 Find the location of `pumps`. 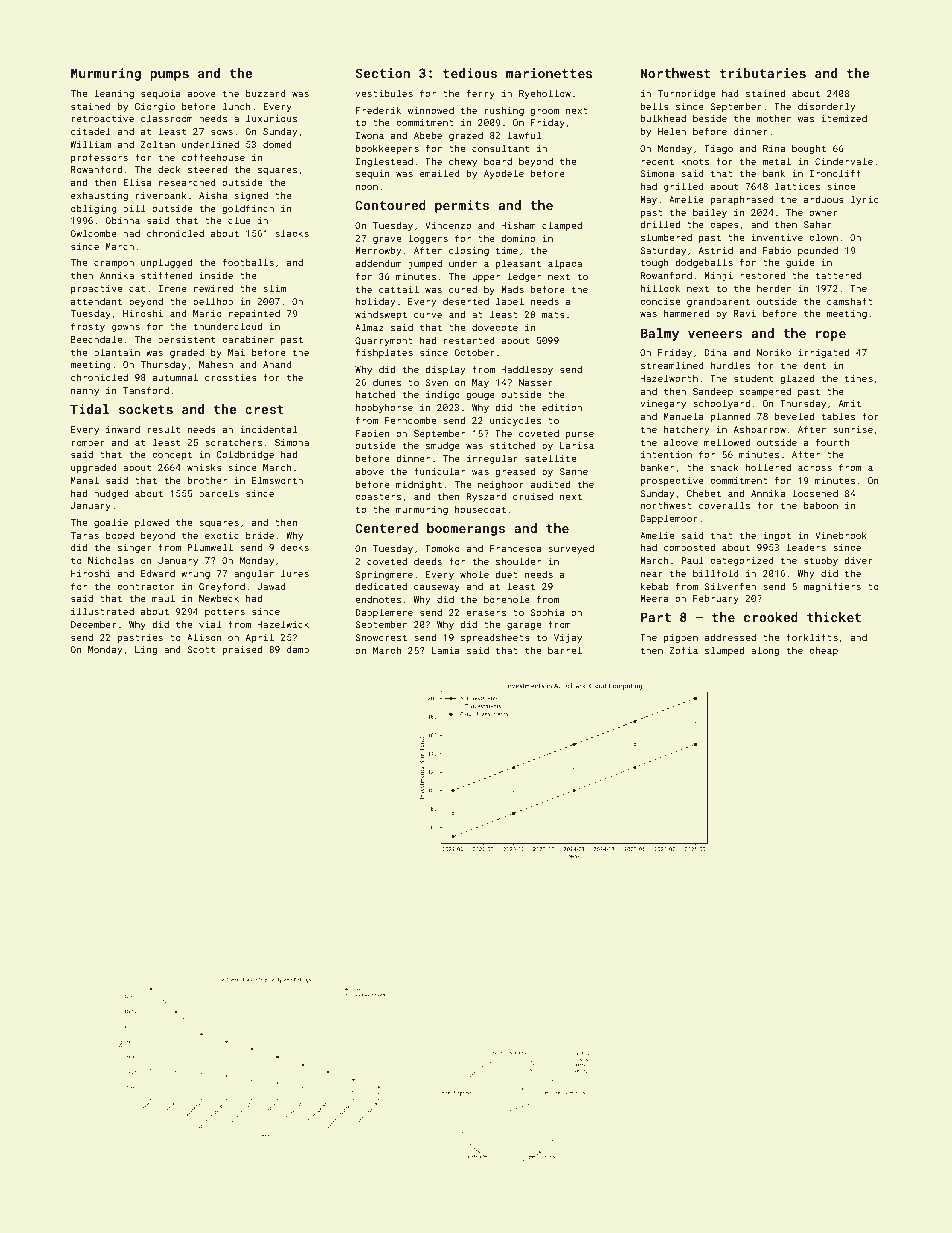

pumps is located at coordinates (169, 76).
